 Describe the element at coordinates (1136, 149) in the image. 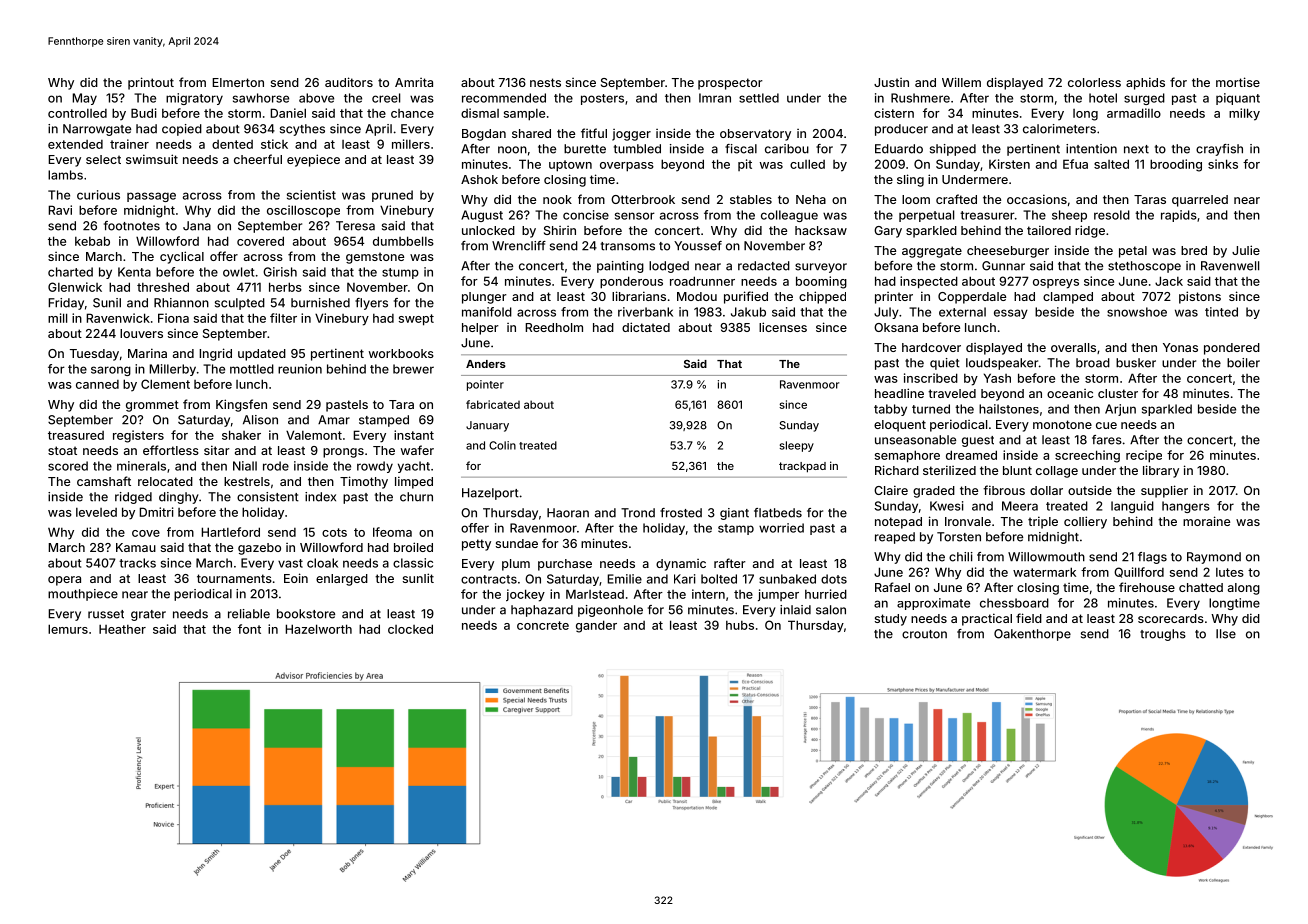

I see `next` at that location.
